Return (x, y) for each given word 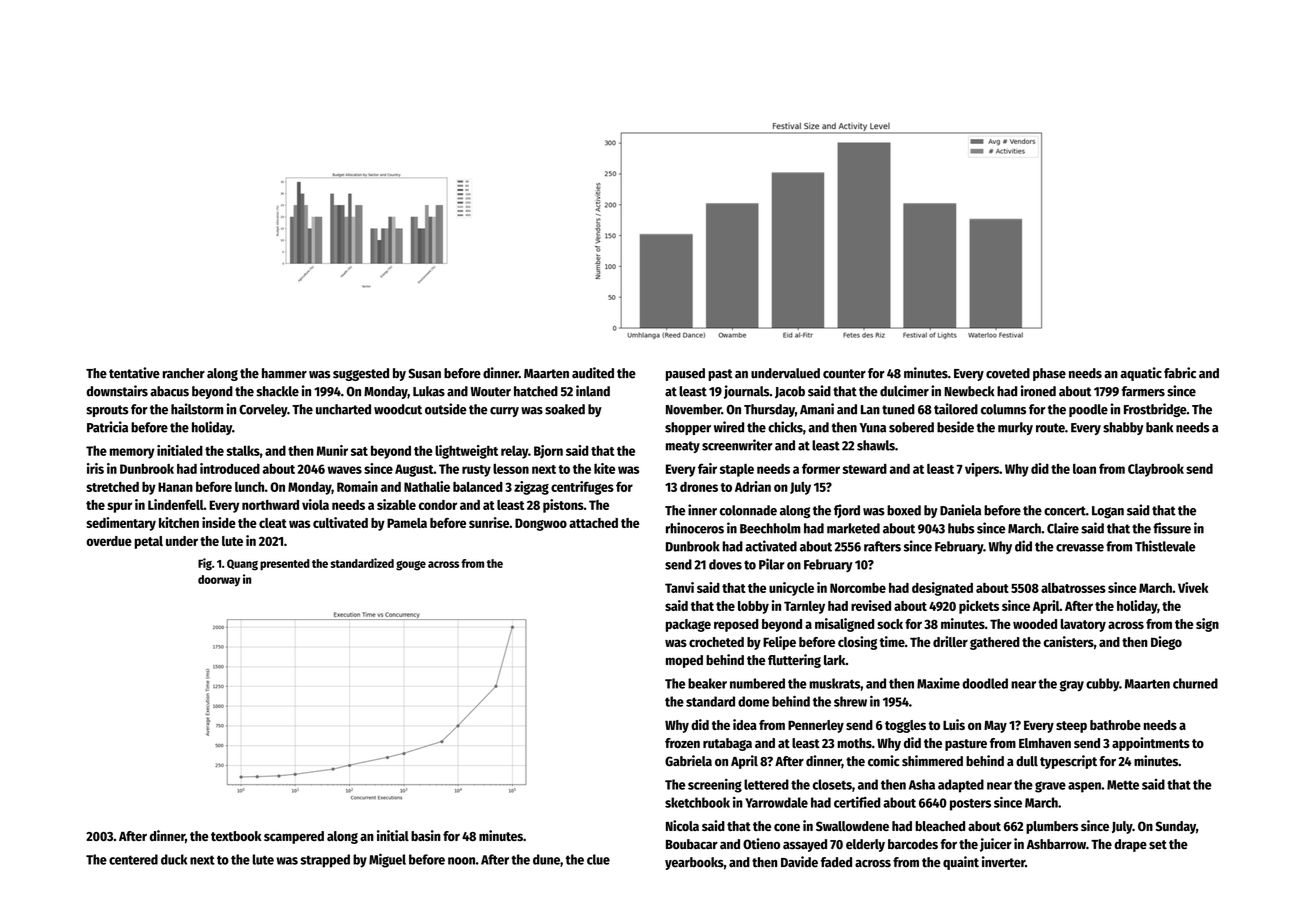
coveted (1008, 373)
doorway (219, 580)
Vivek (1193, 587)
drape (1130, 845)
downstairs (117, 391)
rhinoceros (695, 528)
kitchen (179, 522)
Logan (1108, 512)
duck (174, 859)
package (688, 625)
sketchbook (697, 802)
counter (844, 374)
